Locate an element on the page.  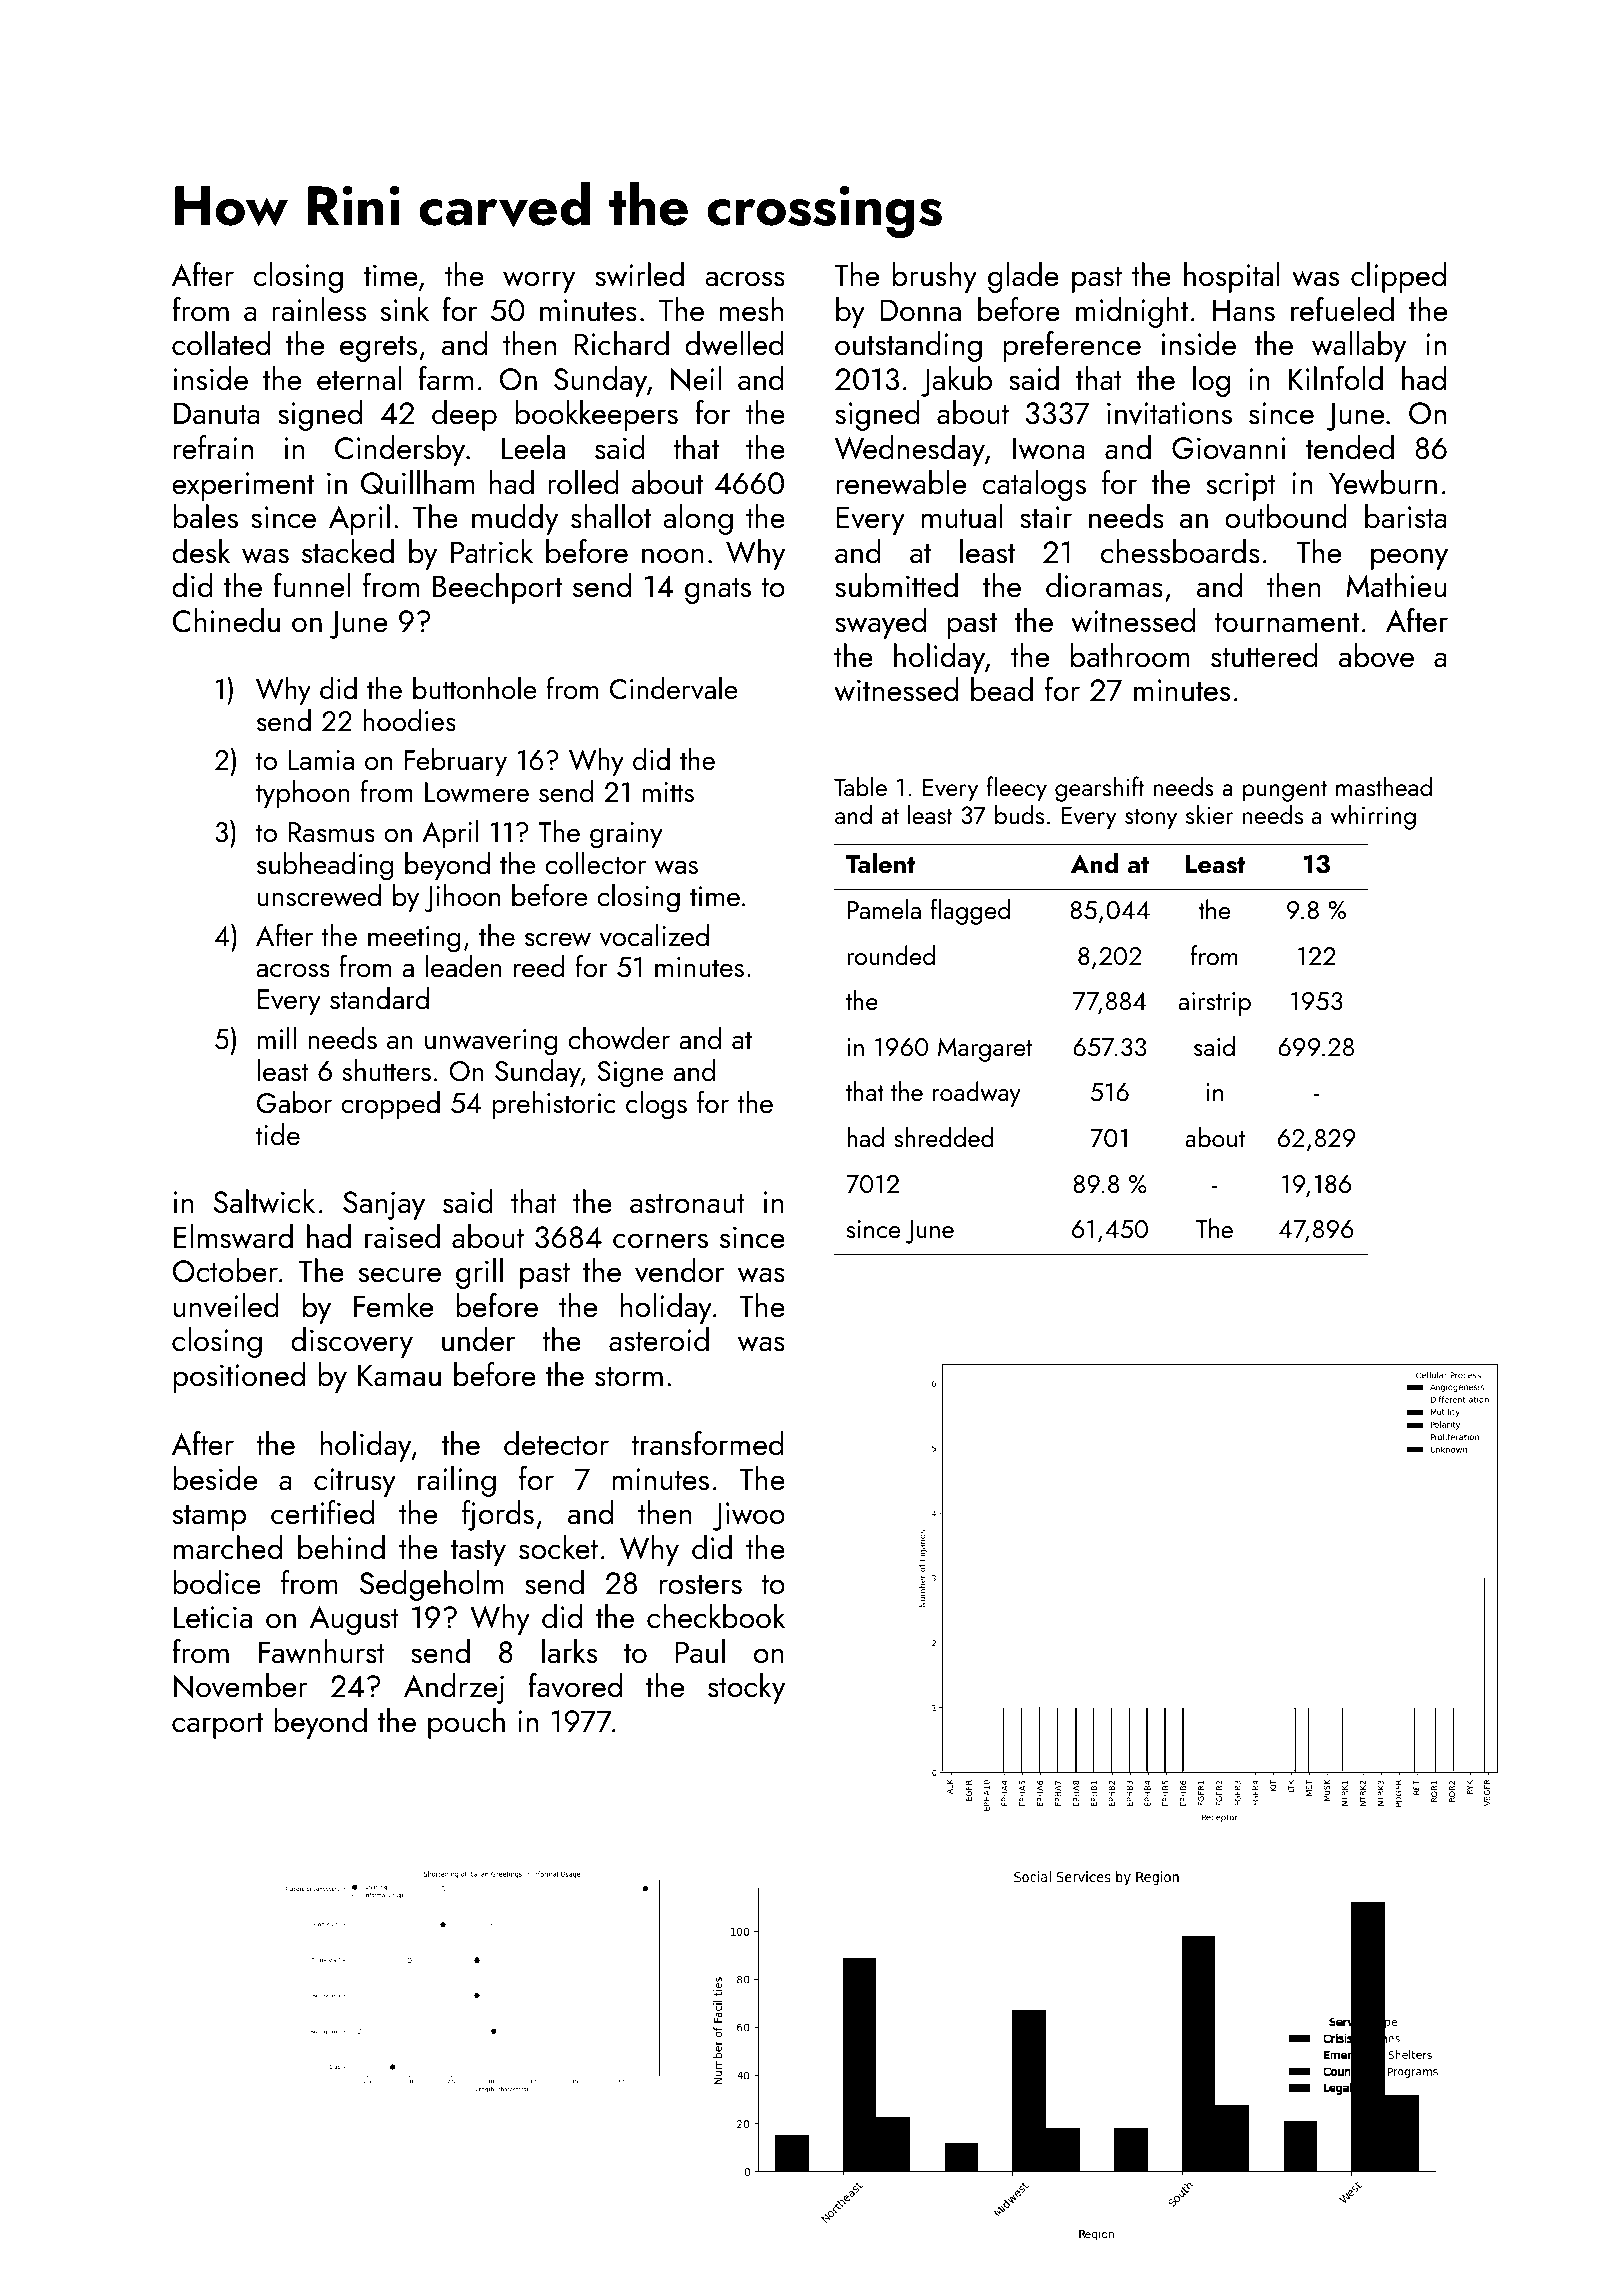
detector is located at coordinates (556, 1443).
